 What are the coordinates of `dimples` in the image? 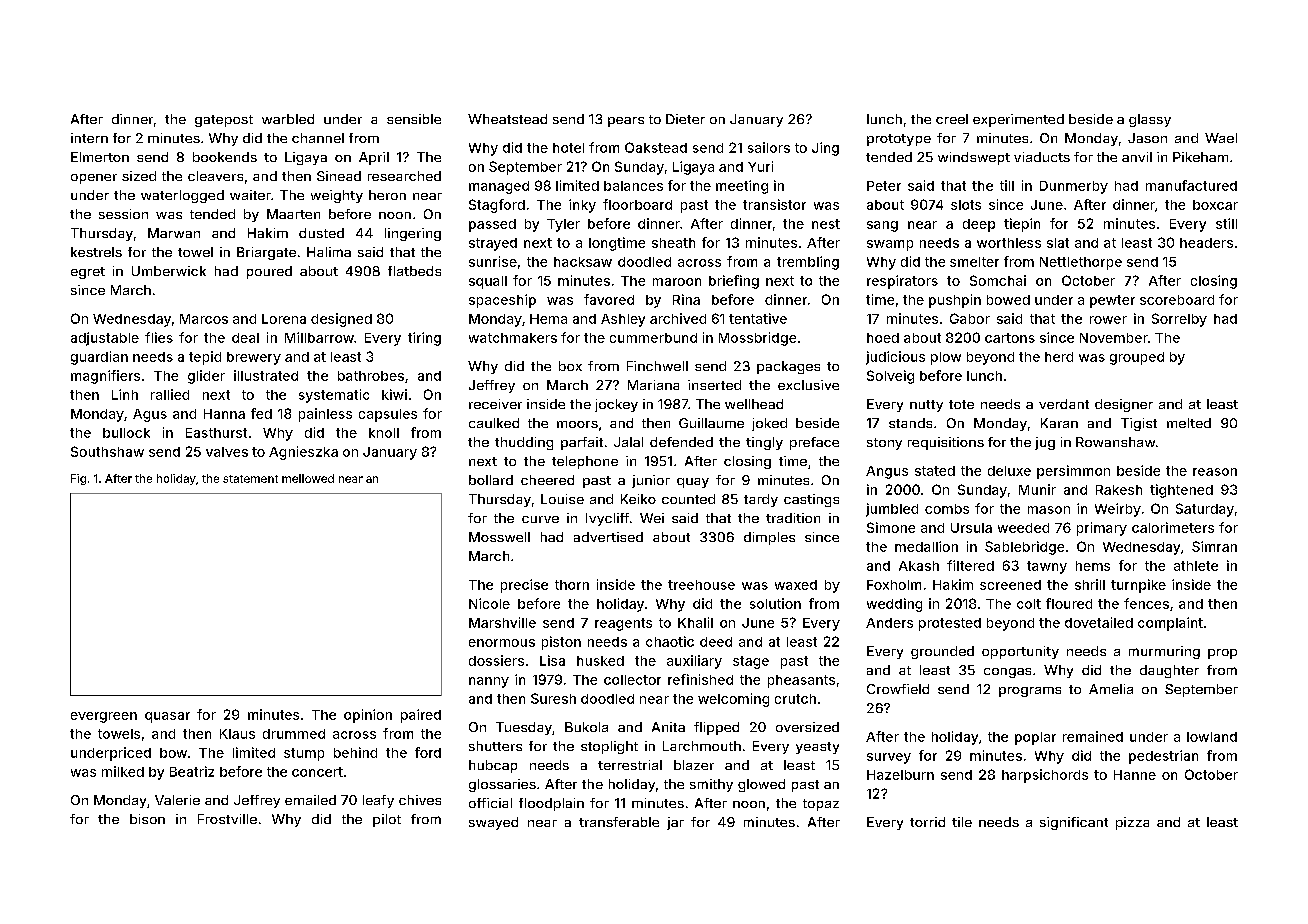 It's located at (769, 538).
